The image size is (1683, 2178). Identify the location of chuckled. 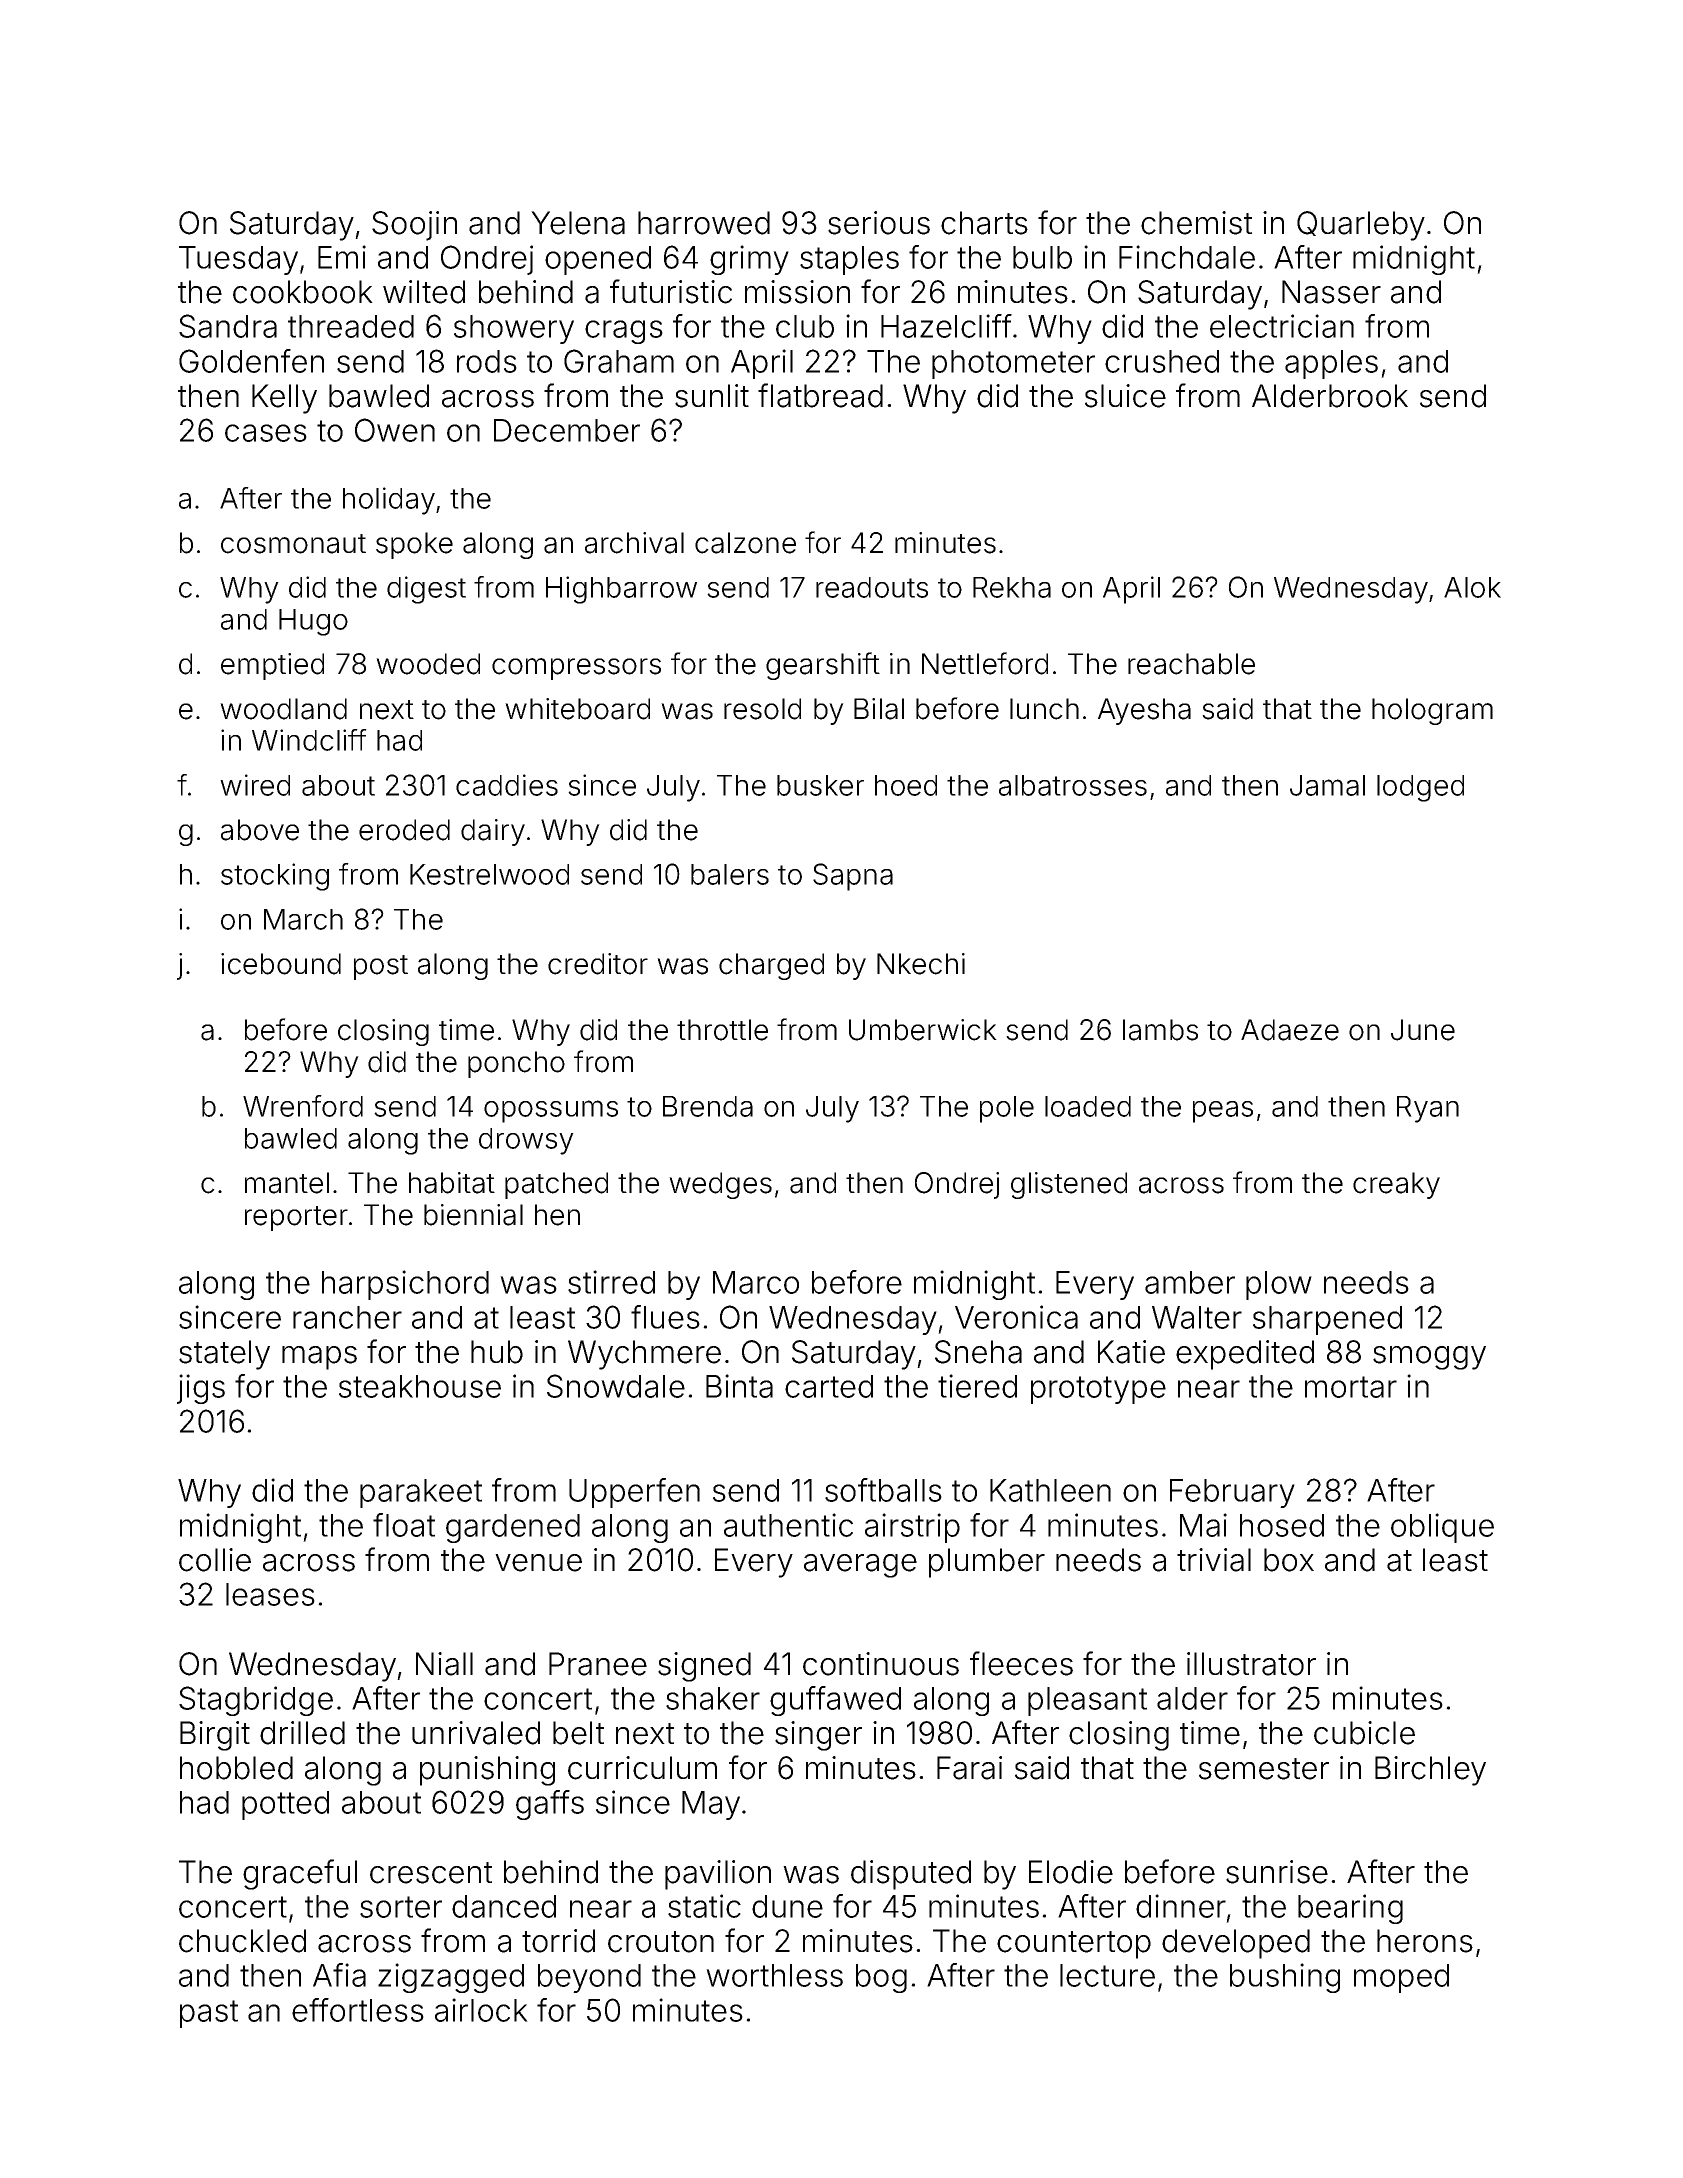
(242, 1941).
